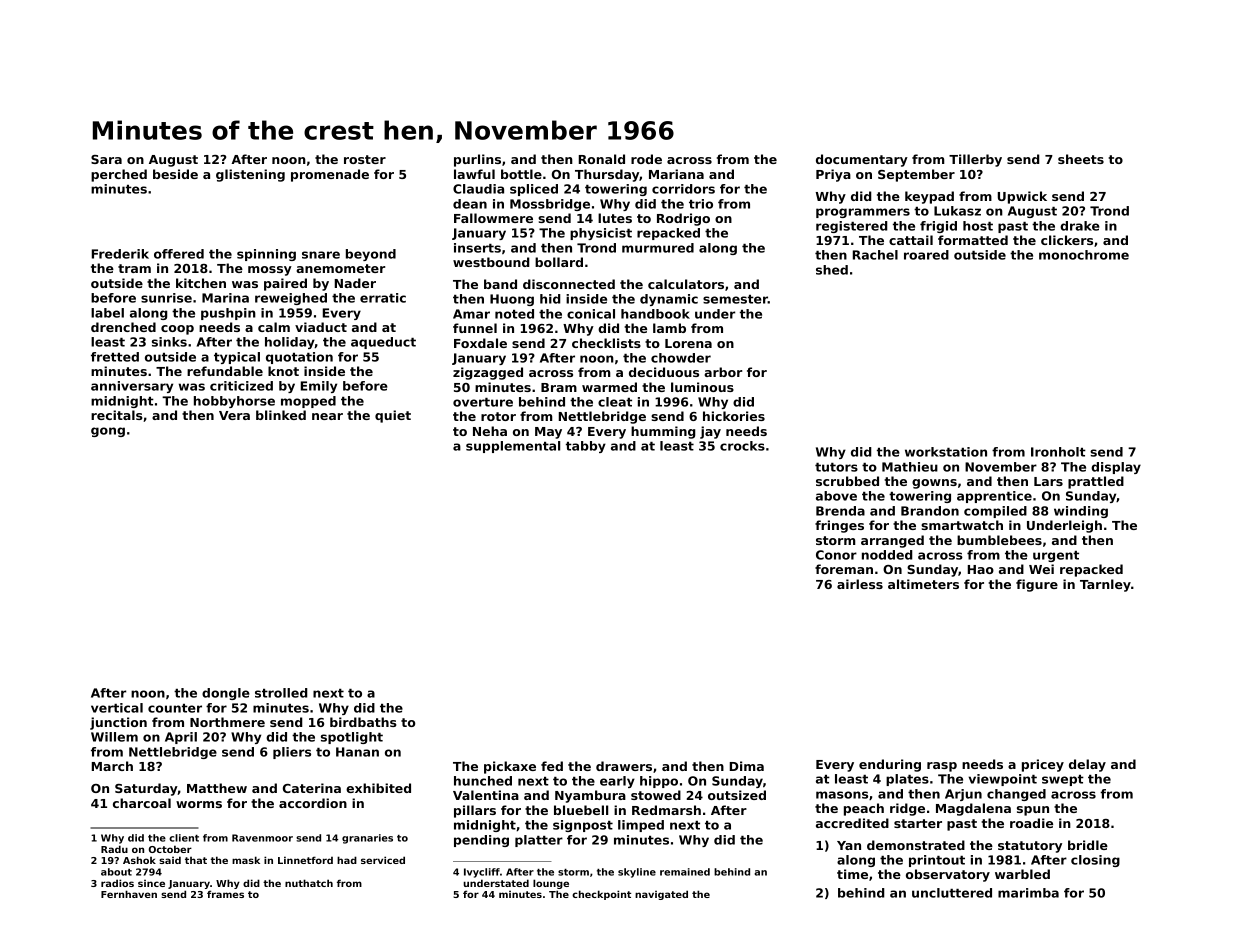 This page has height=952, width=1233. I want to click on drenched, so click(123, 327).
